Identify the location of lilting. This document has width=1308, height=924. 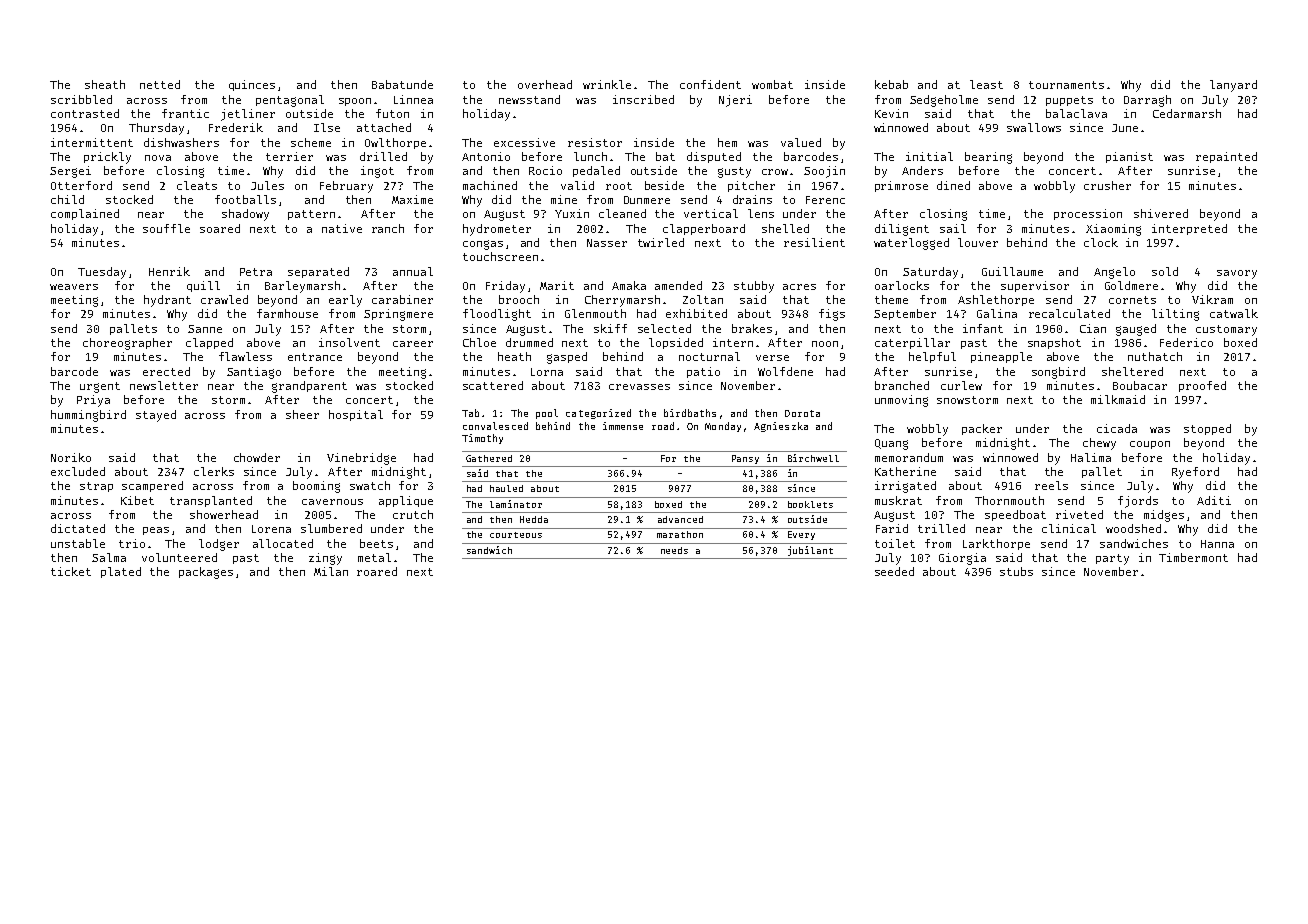
(1175, 315).
